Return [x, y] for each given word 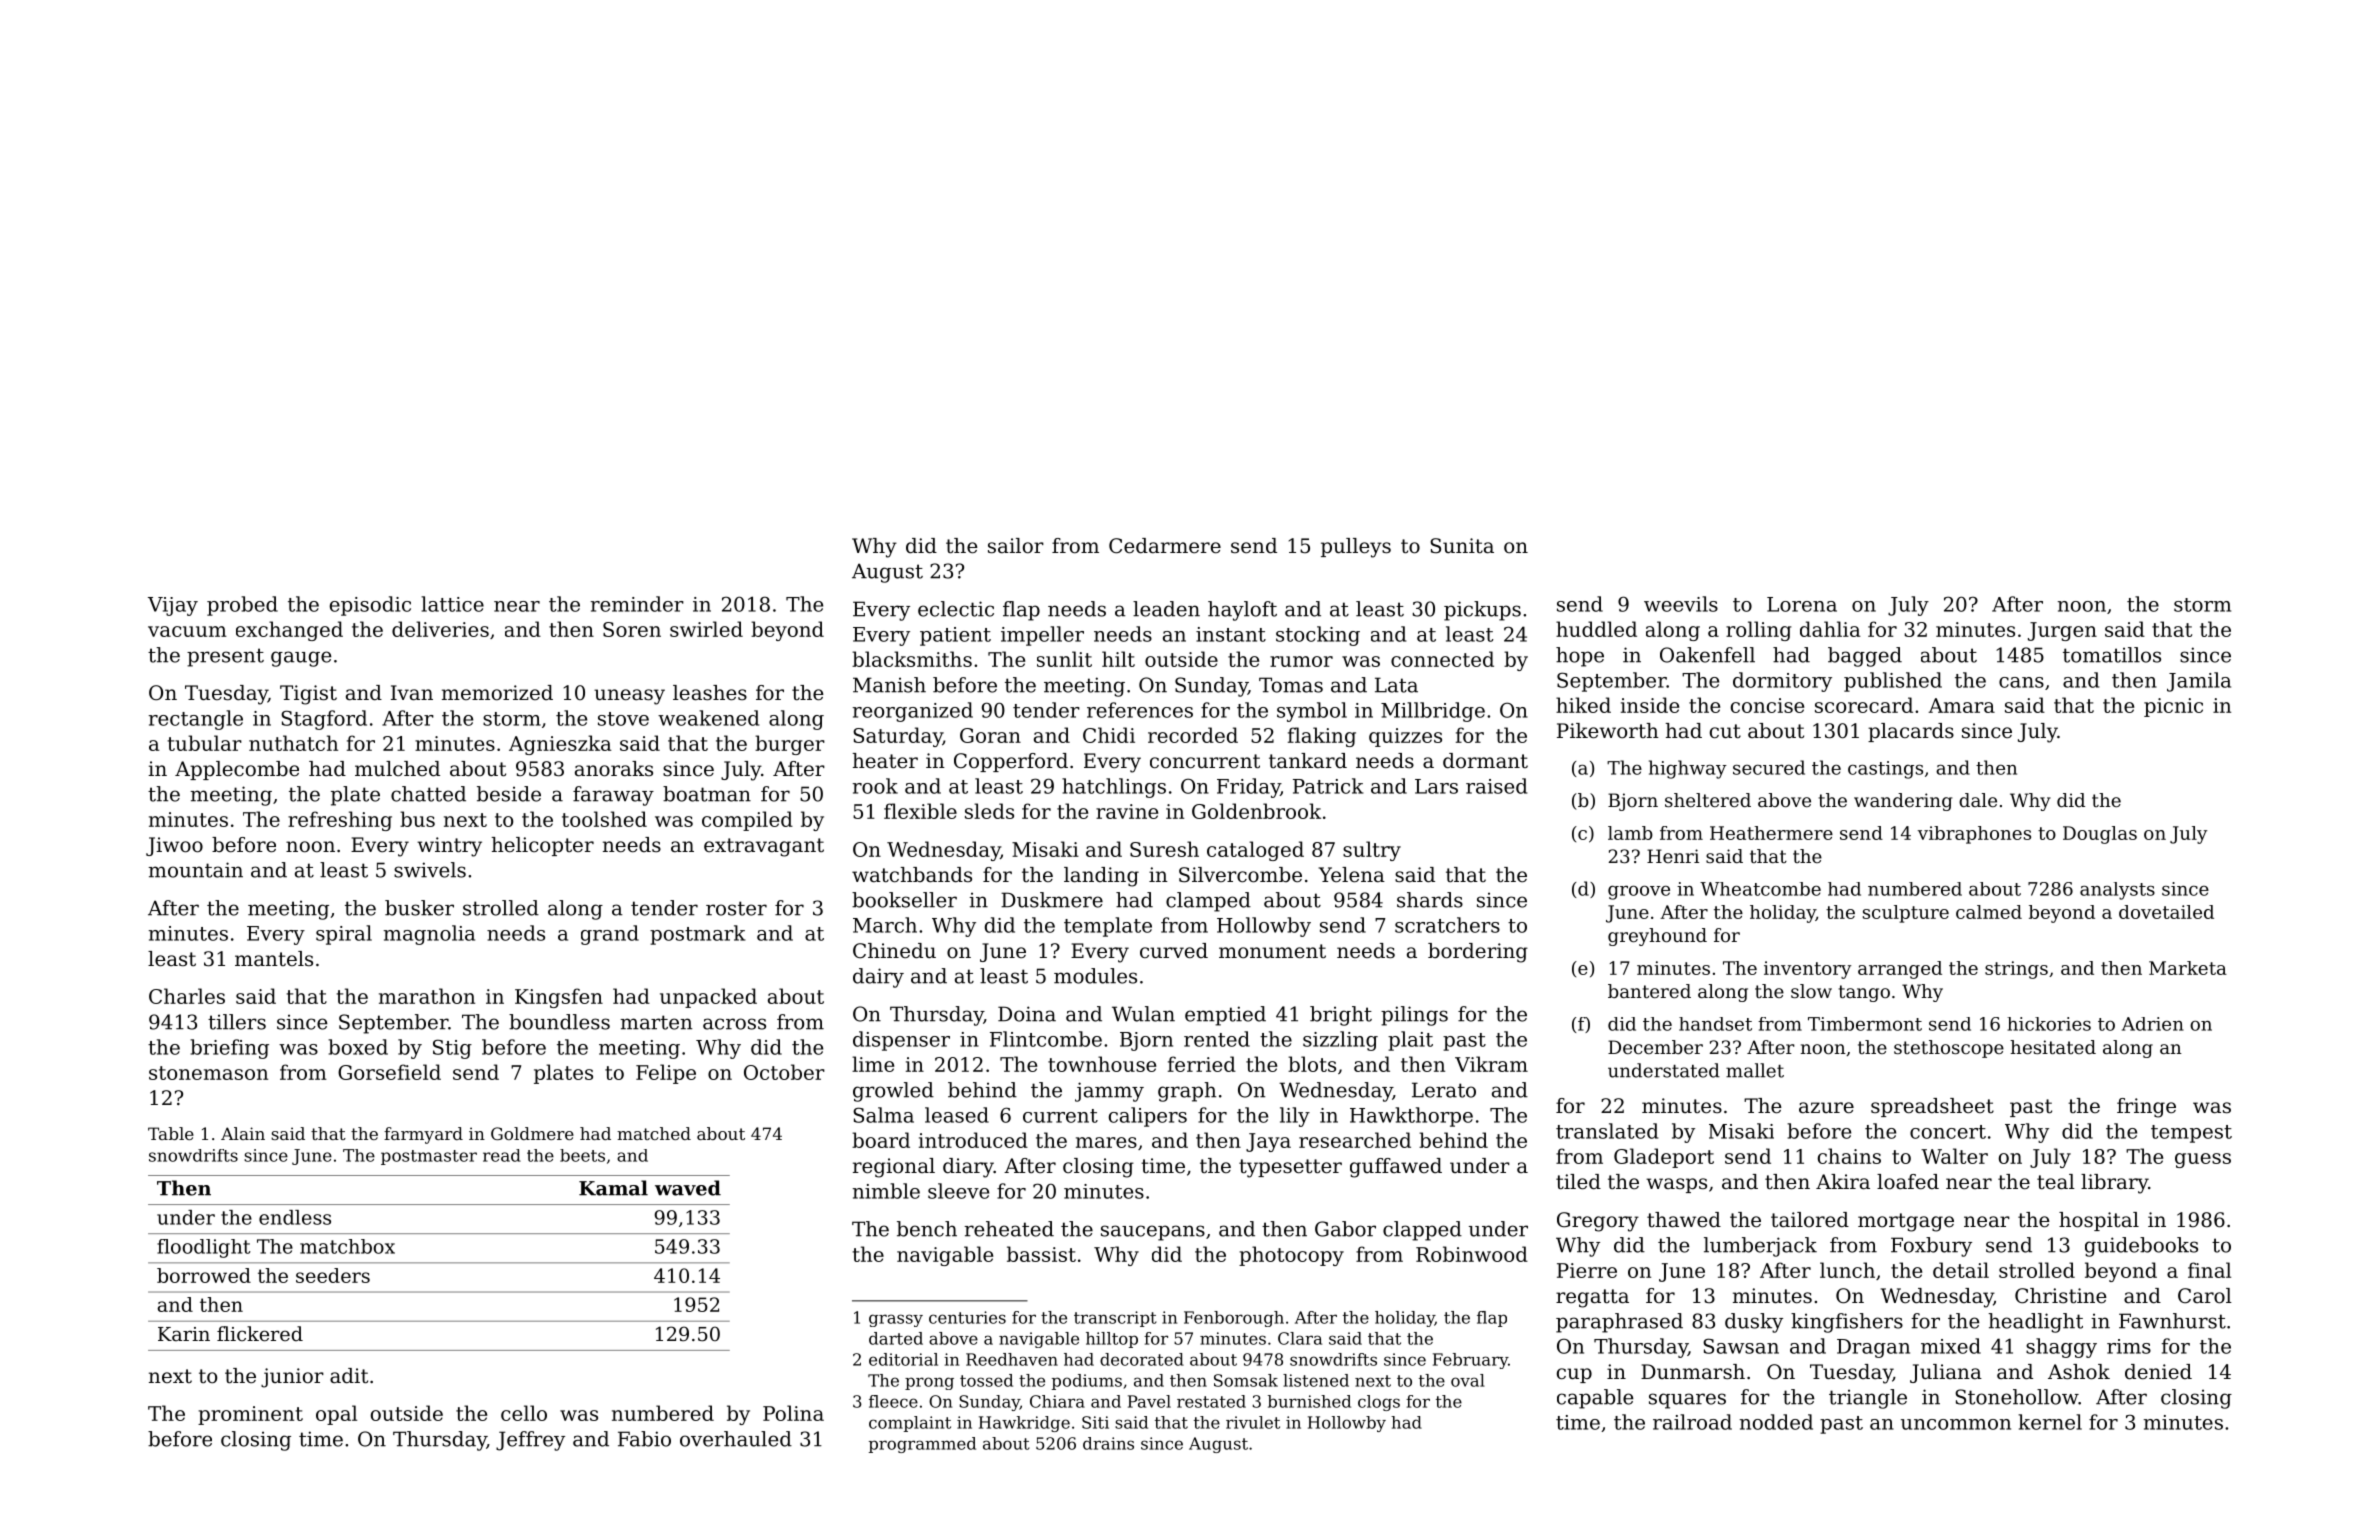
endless [295, 1217]
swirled [706, 629]
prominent [250, 1415]
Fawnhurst [2172, 1321]
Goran [990, 735]
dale [1978, 800]
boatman [707, 794]
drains [1108, 1443]
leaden [1166, 609]
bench [927, 1229]
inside [1650, 705]
